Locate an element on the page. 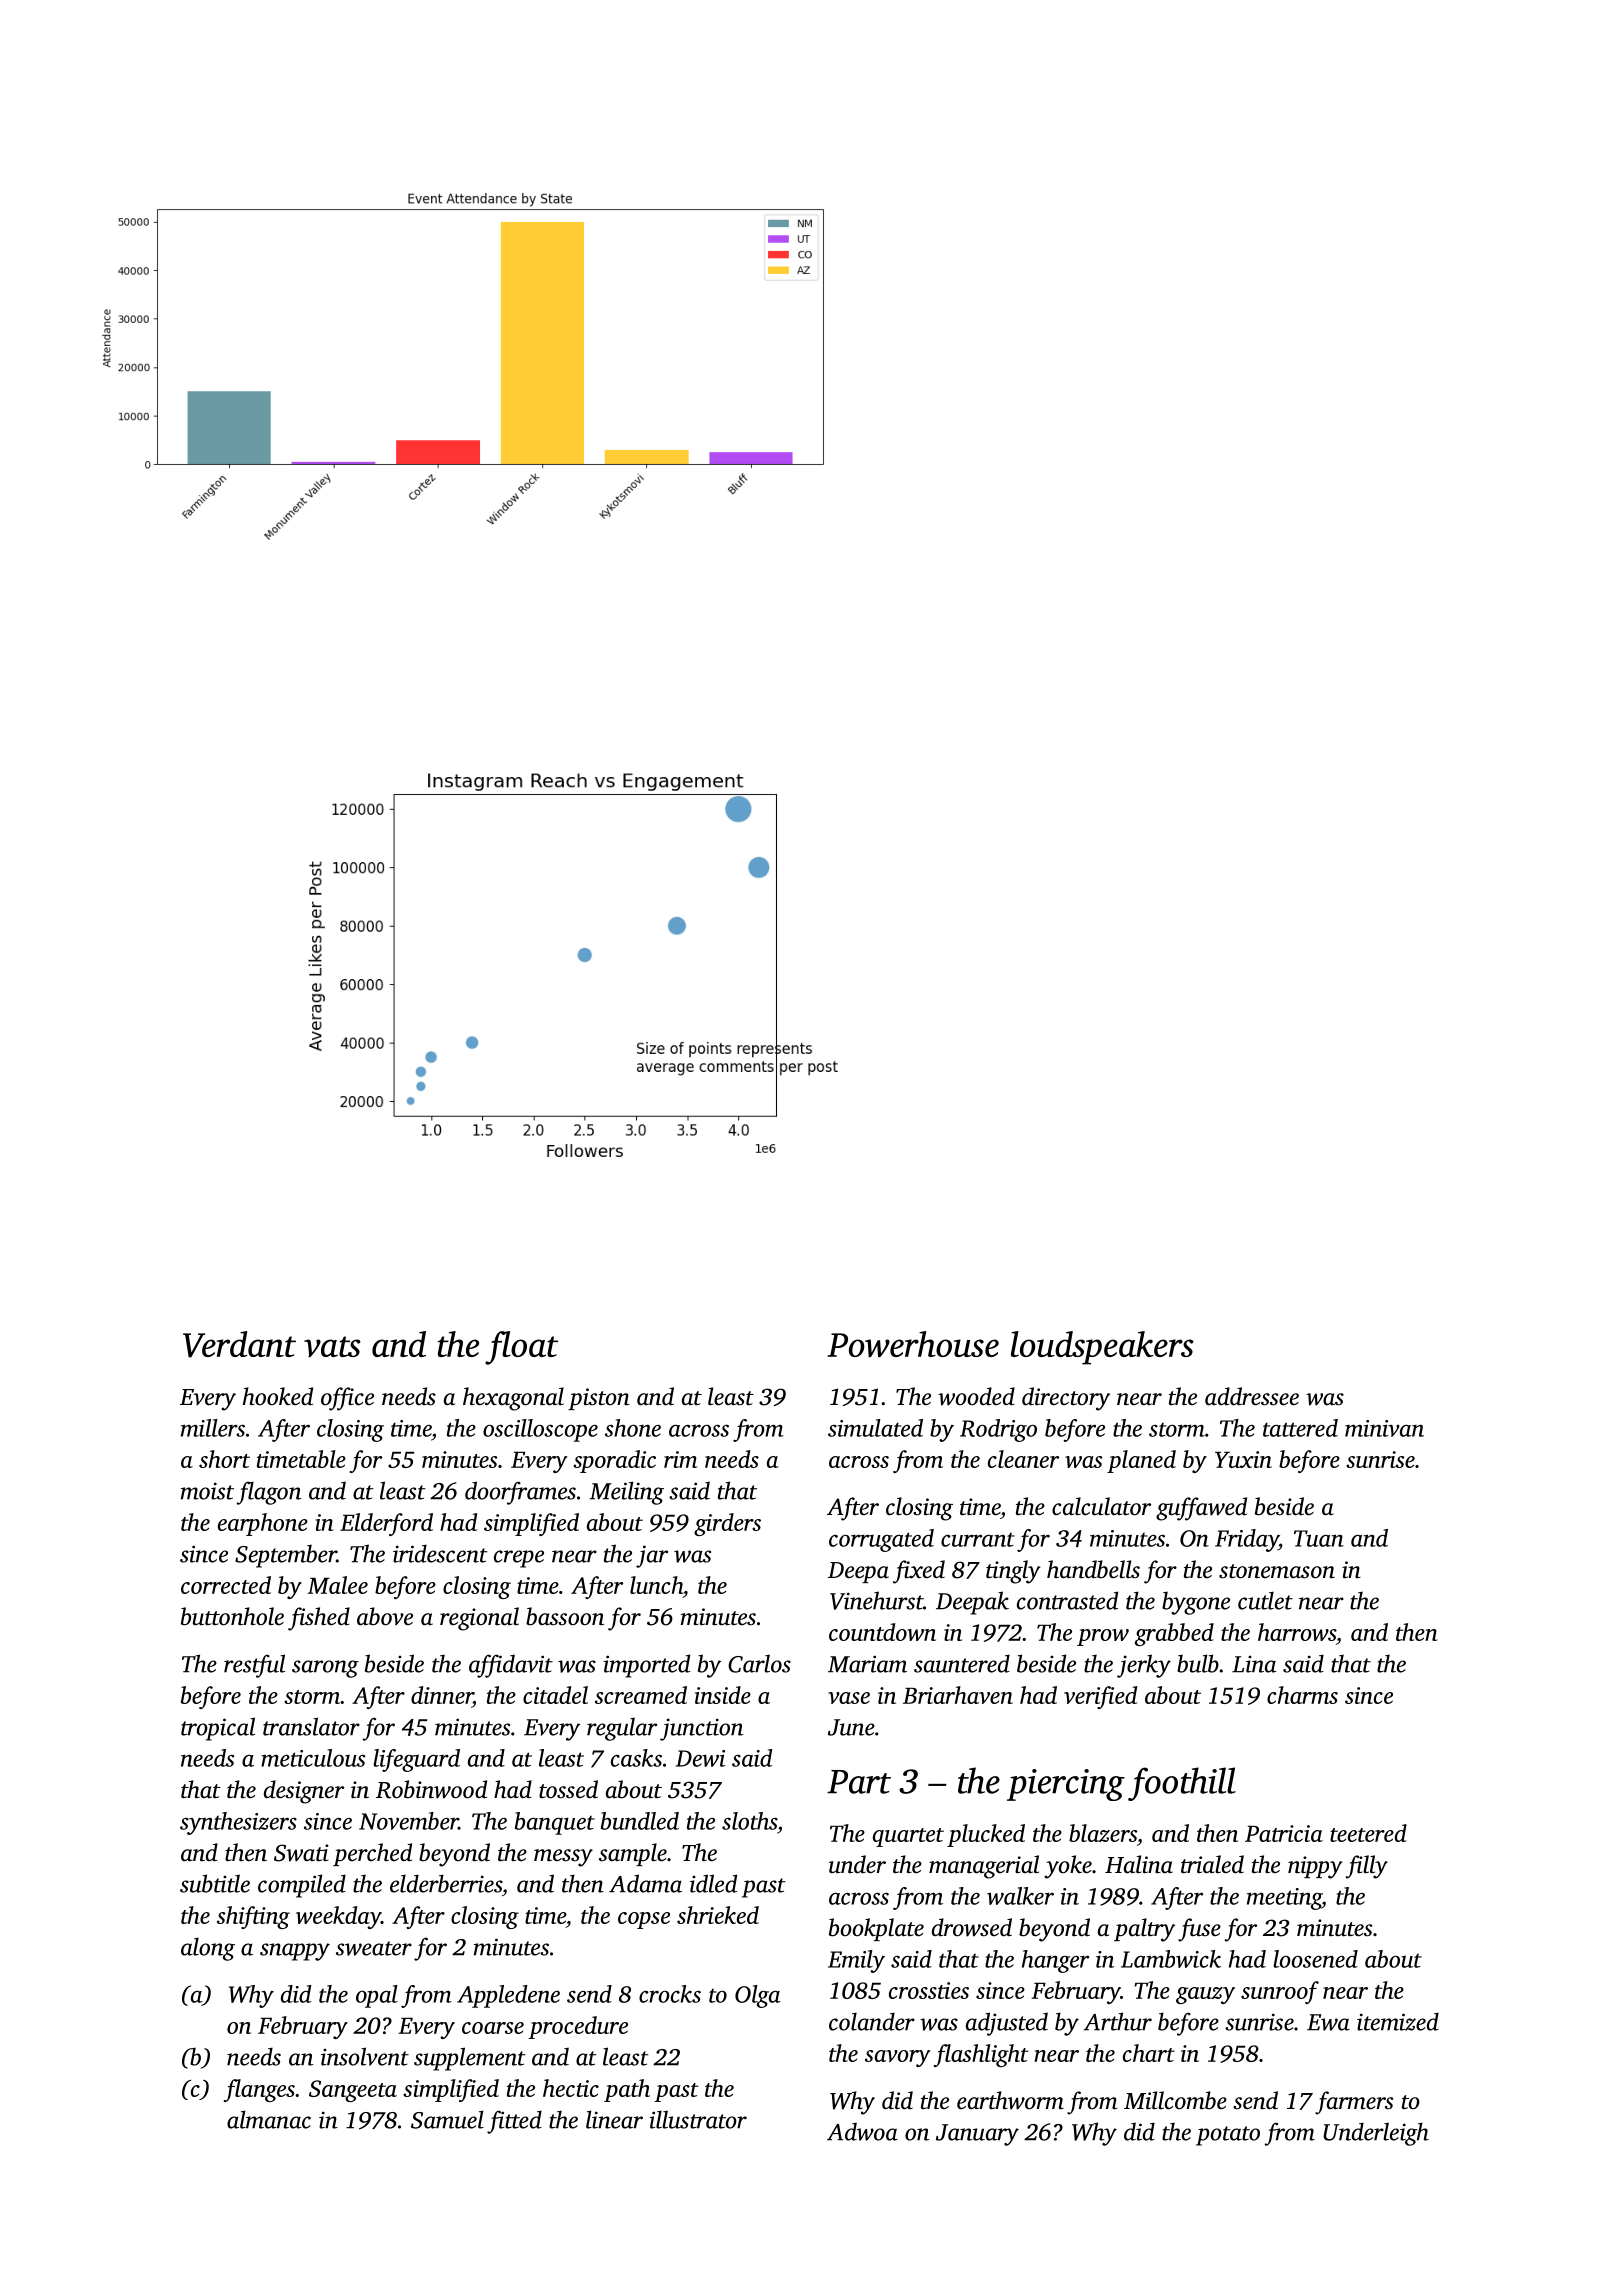 This image has height=2292, width=1620. addressee is located at coordinates (1252, 1396).
